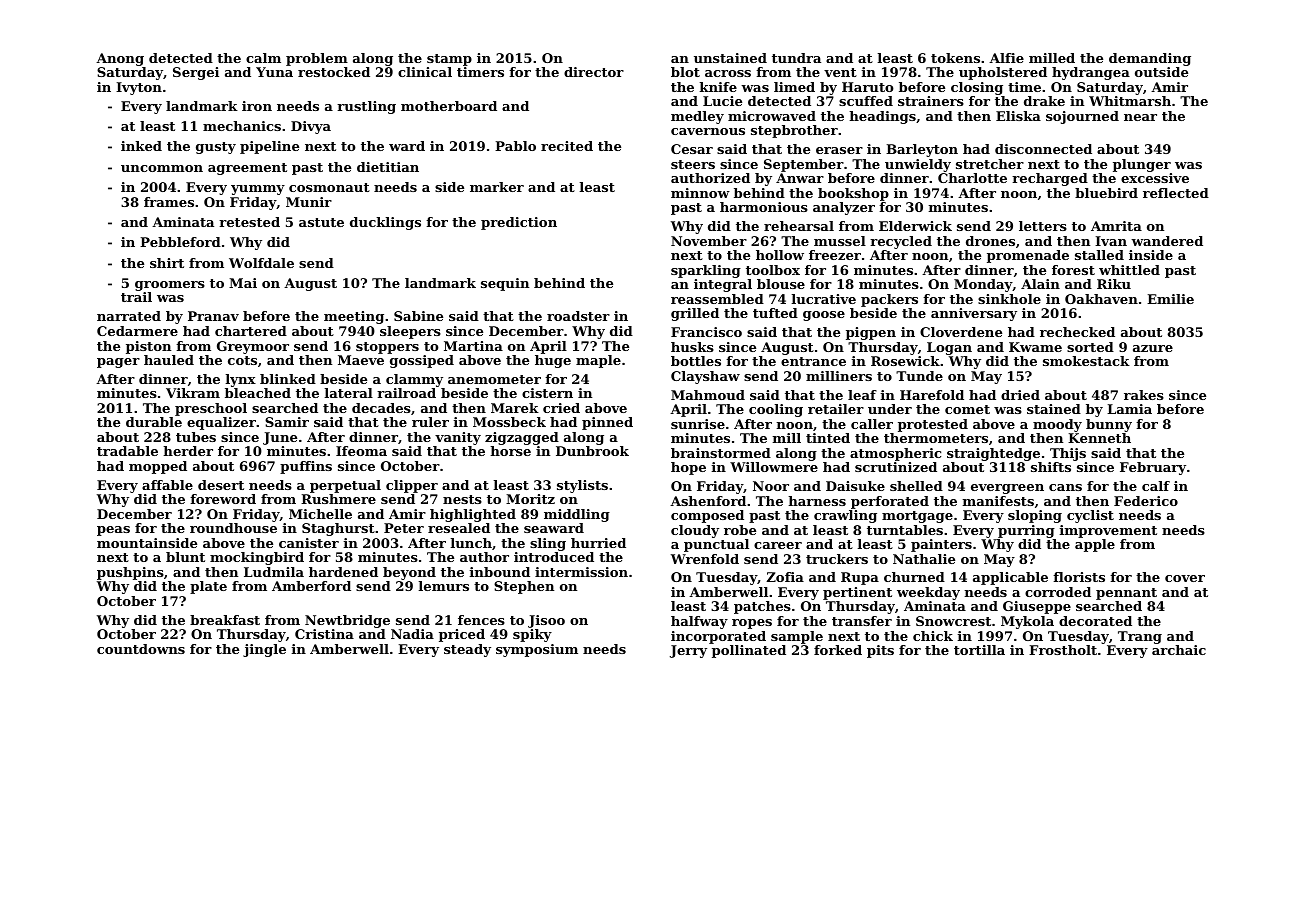 This screenshot has height=924, width=1308. I want to click on Trang, so click(1140, 637).
